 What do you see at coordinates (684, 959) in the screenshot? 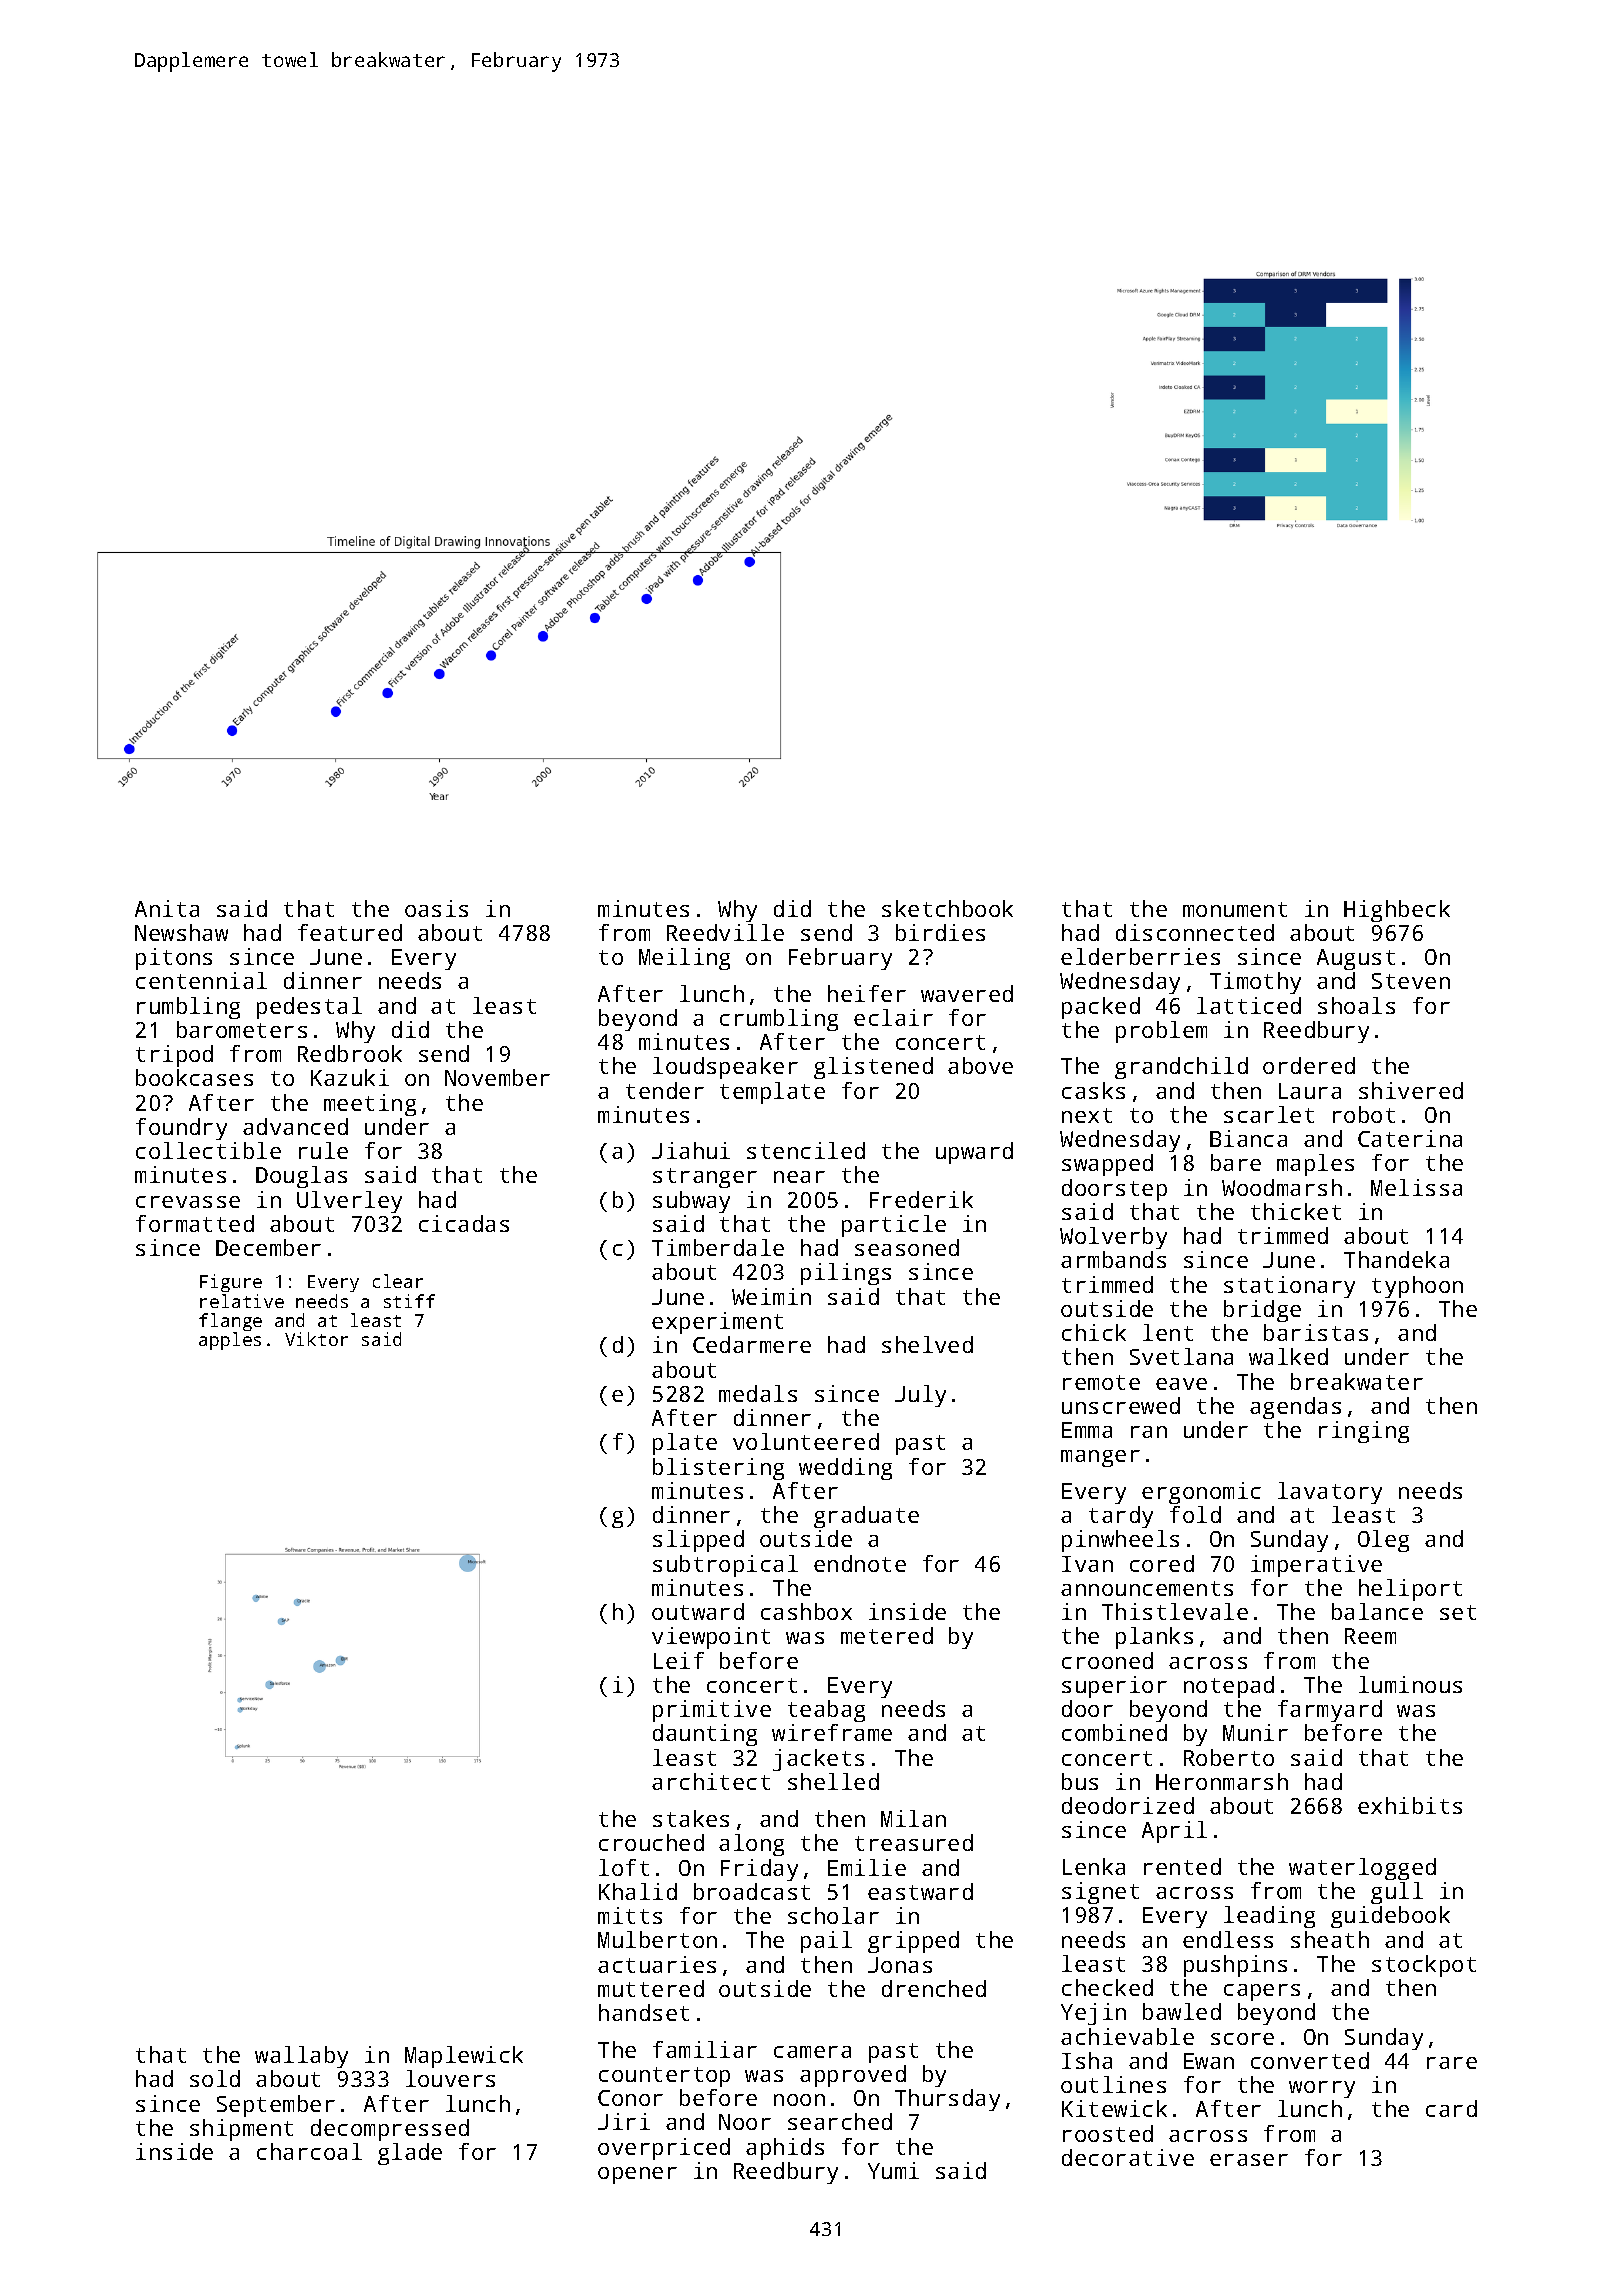
I see `Meiling` at bounding box center [684, 959].
